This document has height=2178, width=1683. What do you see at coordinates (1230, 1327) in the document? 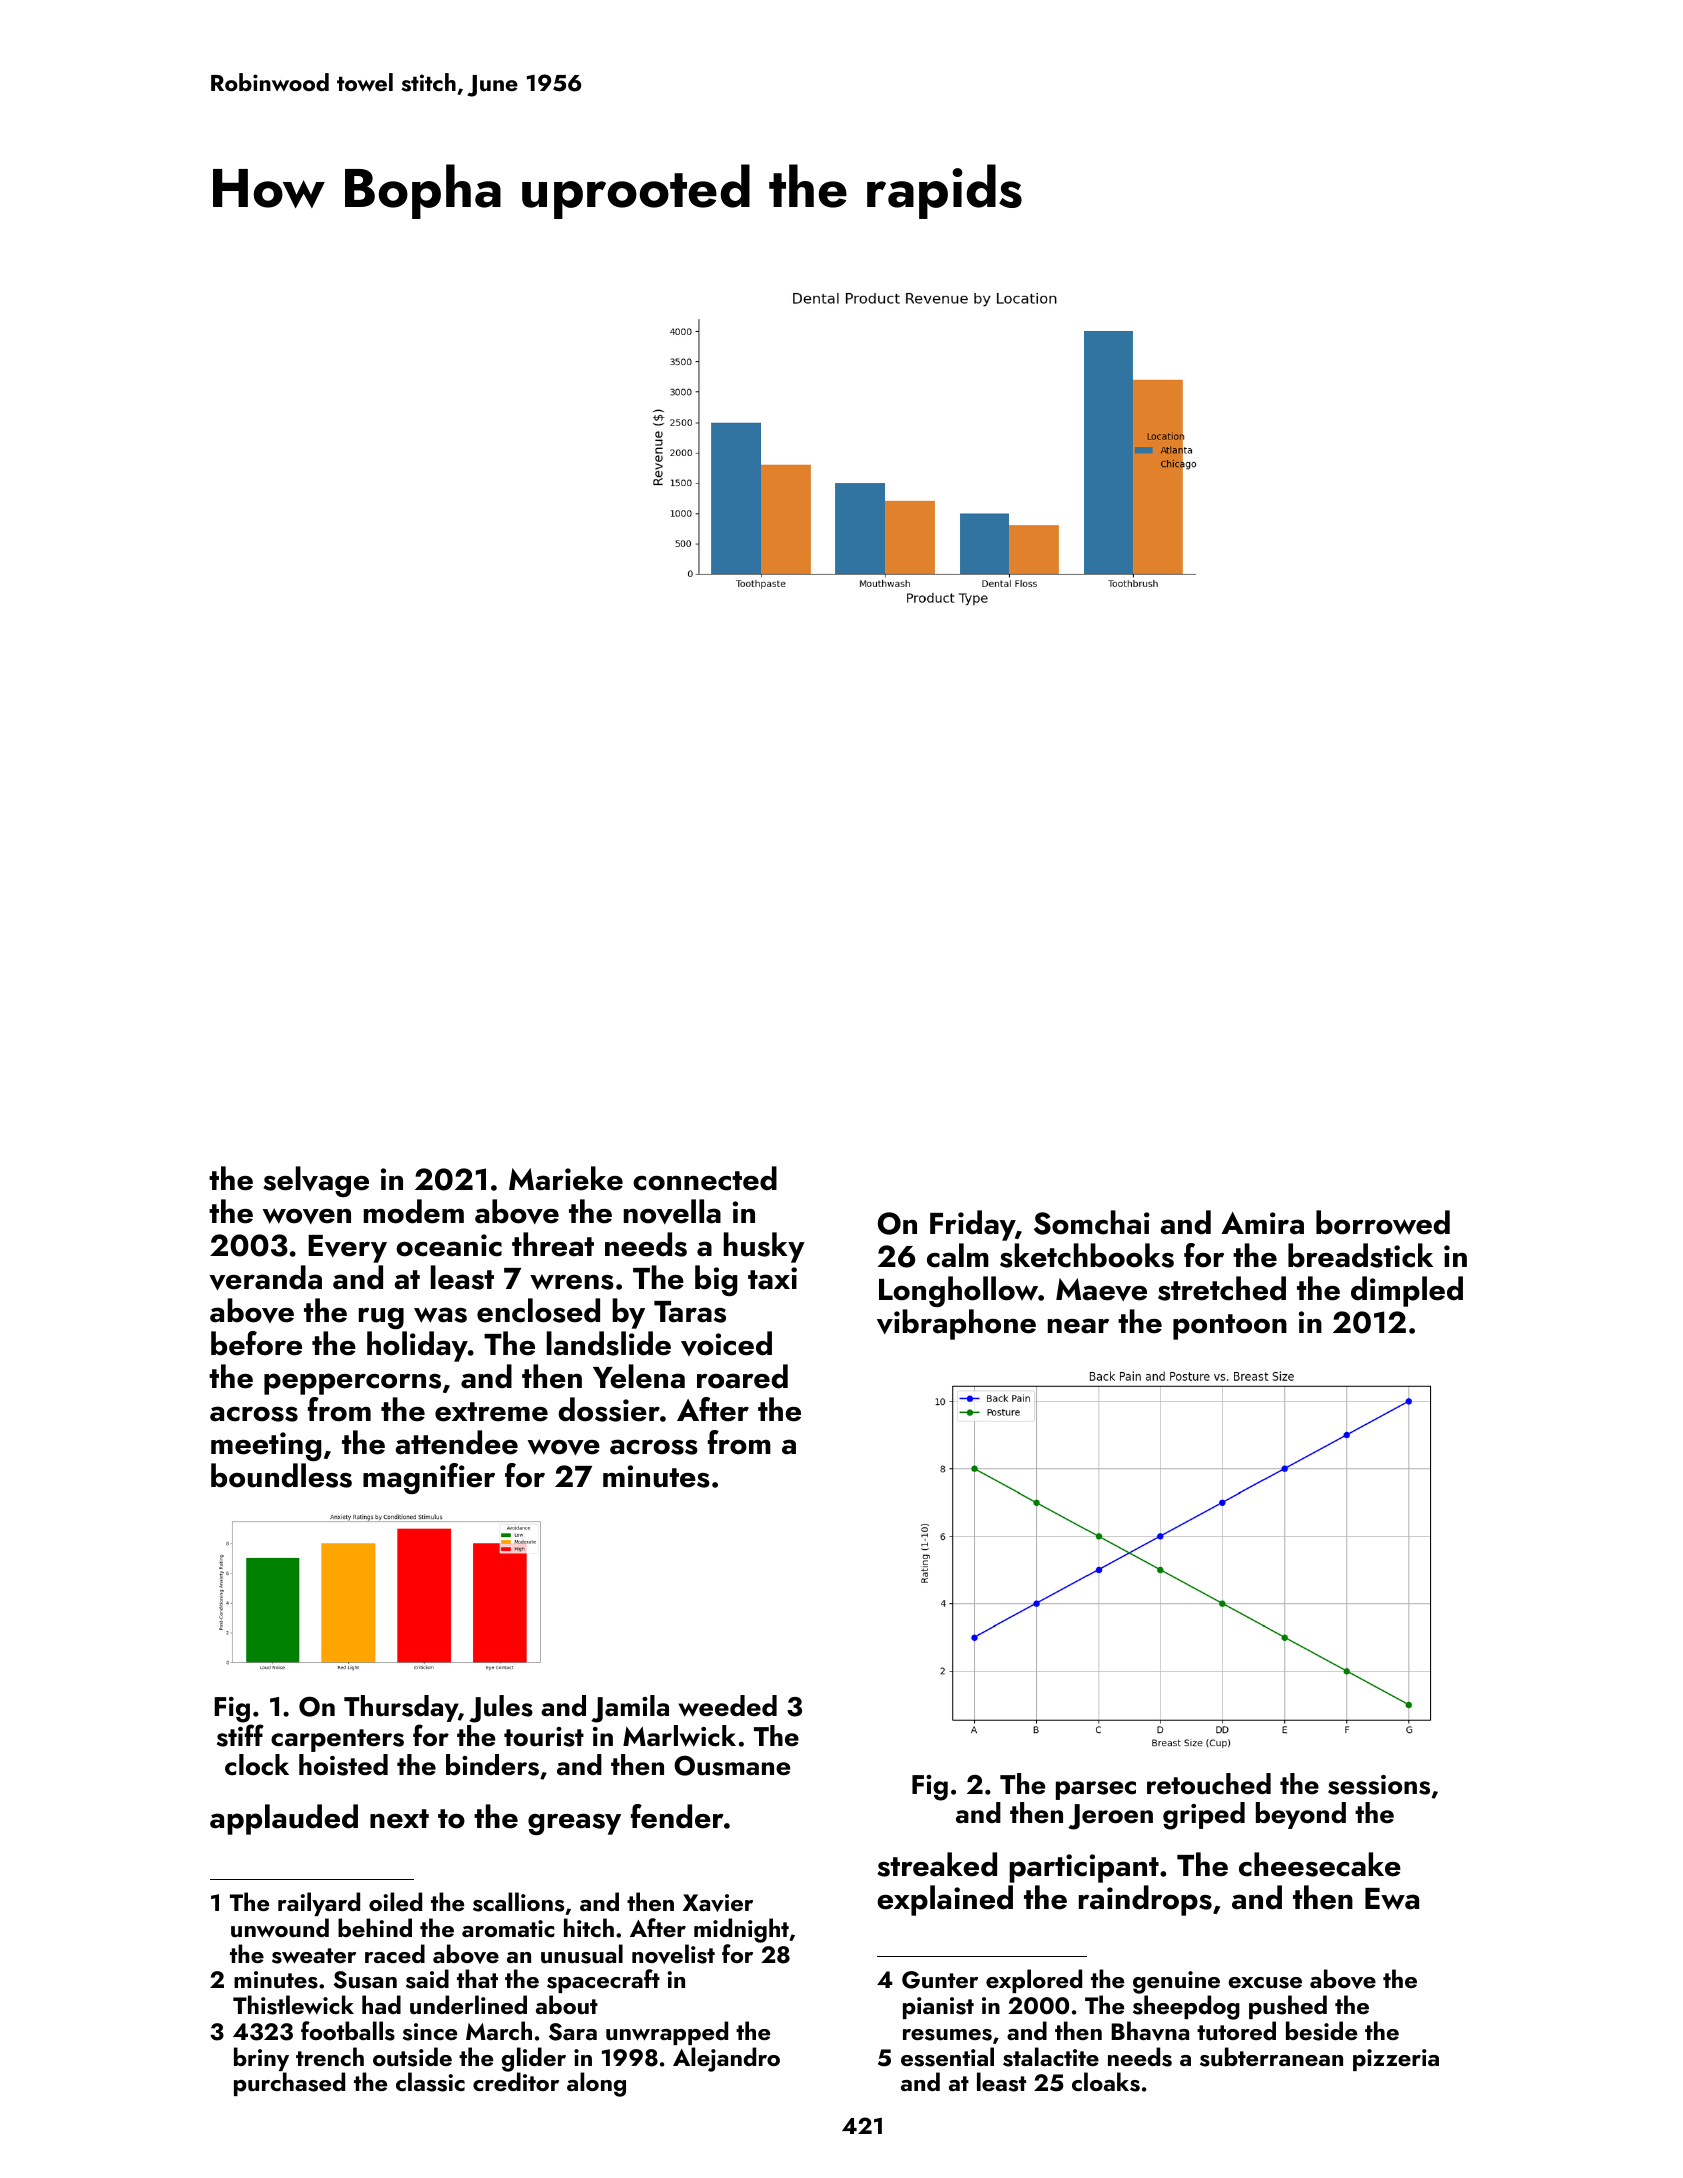
I see `pontoon` at bounding box center [1230, 1327].
